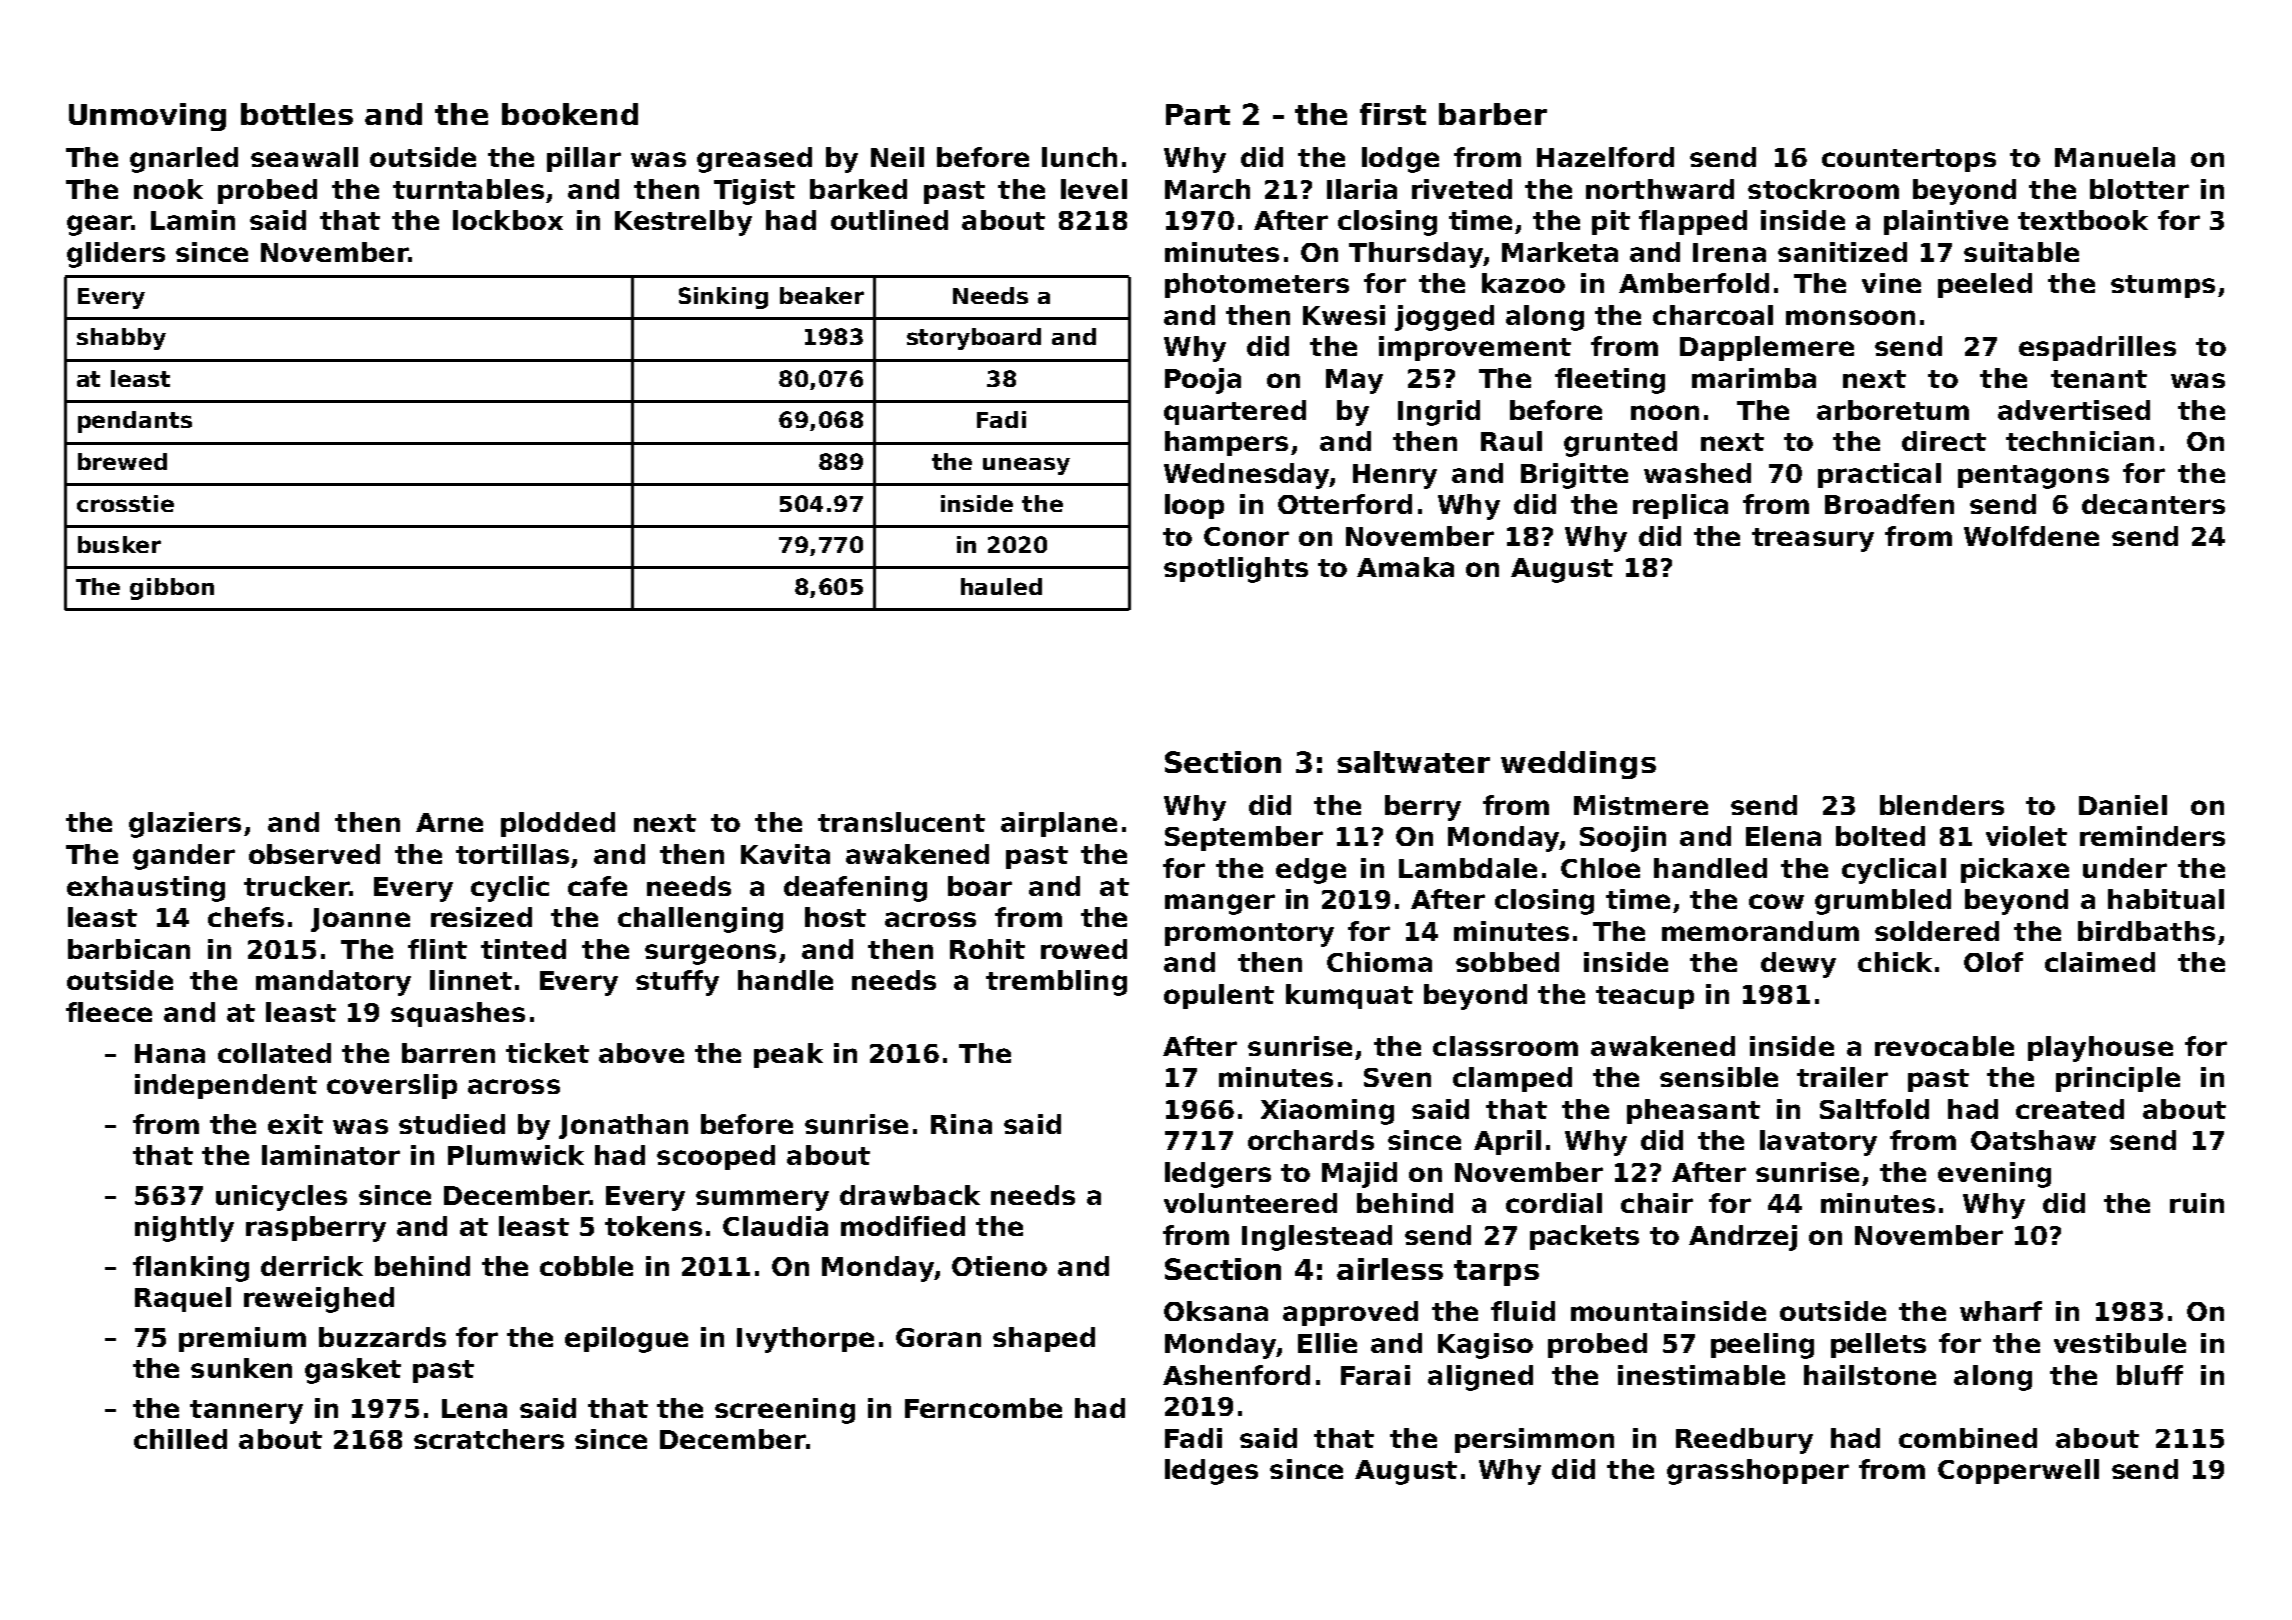 Image resolution: width=2292 pixels, height=1620 pixels. What do you see at coordinates (1393, 114) in the document?
I see `first` at bounding box center [1393, 114].
